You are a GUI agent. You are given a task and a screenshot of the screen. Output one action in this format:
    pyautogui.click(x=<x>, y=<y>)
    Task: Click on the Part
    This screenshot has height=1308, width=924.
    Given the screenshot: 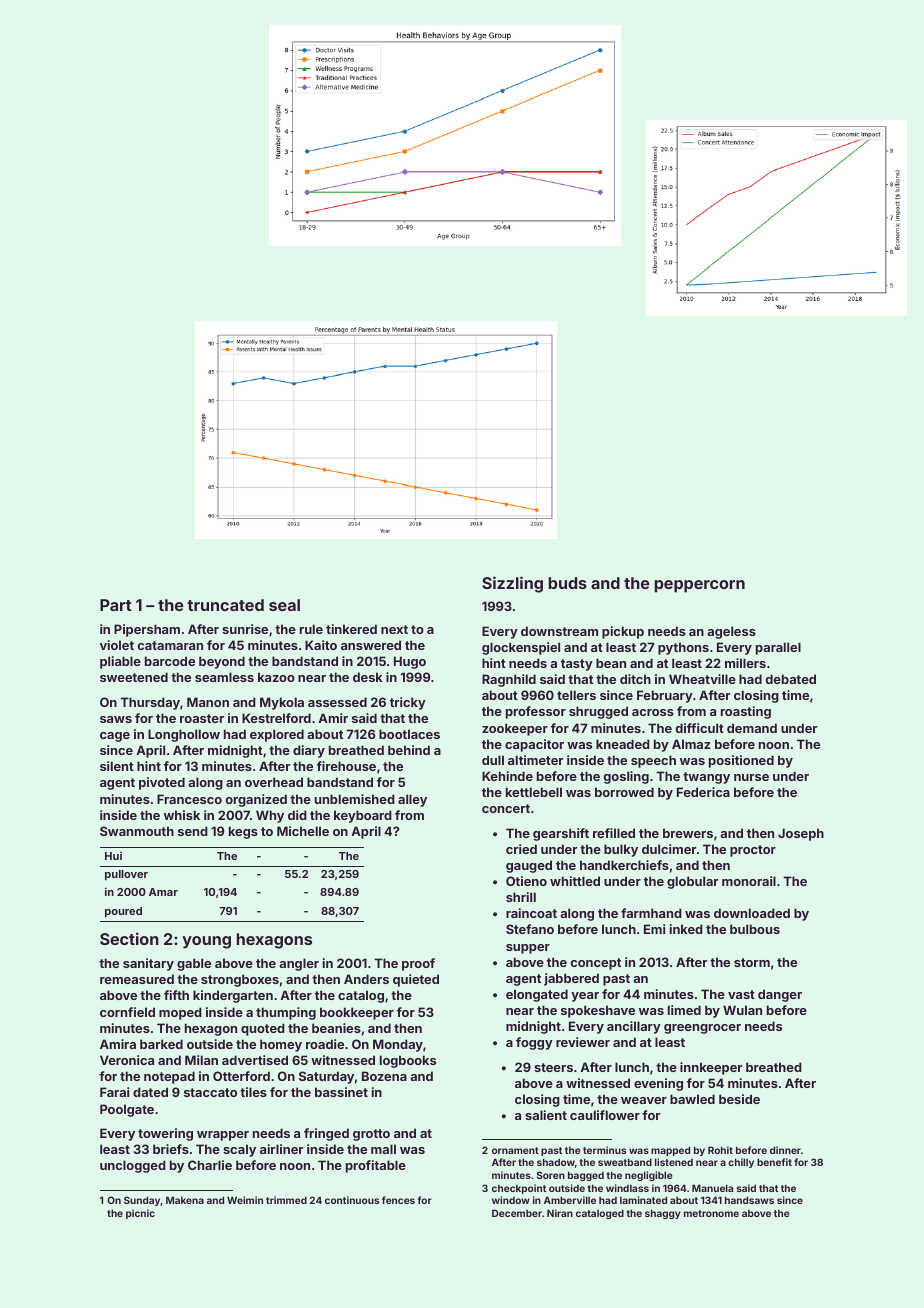 What is the action you would take?
    pyautogui.click(x=116, y=605)
